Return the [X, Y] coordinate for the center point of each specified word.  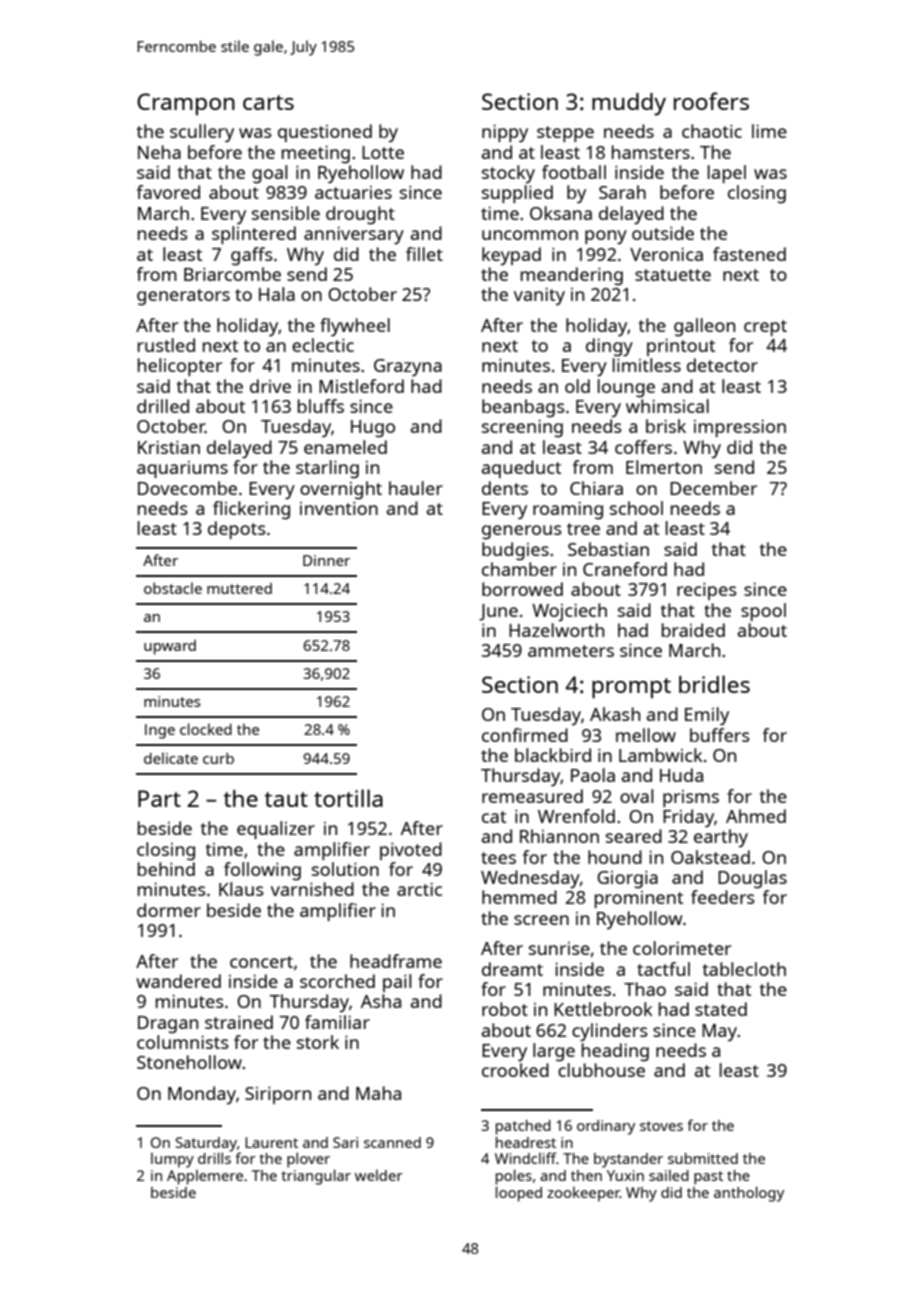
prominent [639, 899]
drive [270, 386]
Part [159, 798]
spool [763, 612]
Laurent [271, 1142]
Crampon [186, 104]
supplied [517, 194]
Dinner [326, 560]
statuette [673, 275]
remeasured [532, 796]
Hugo [373, 429]
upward [170, 647]
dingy [609, 347]
